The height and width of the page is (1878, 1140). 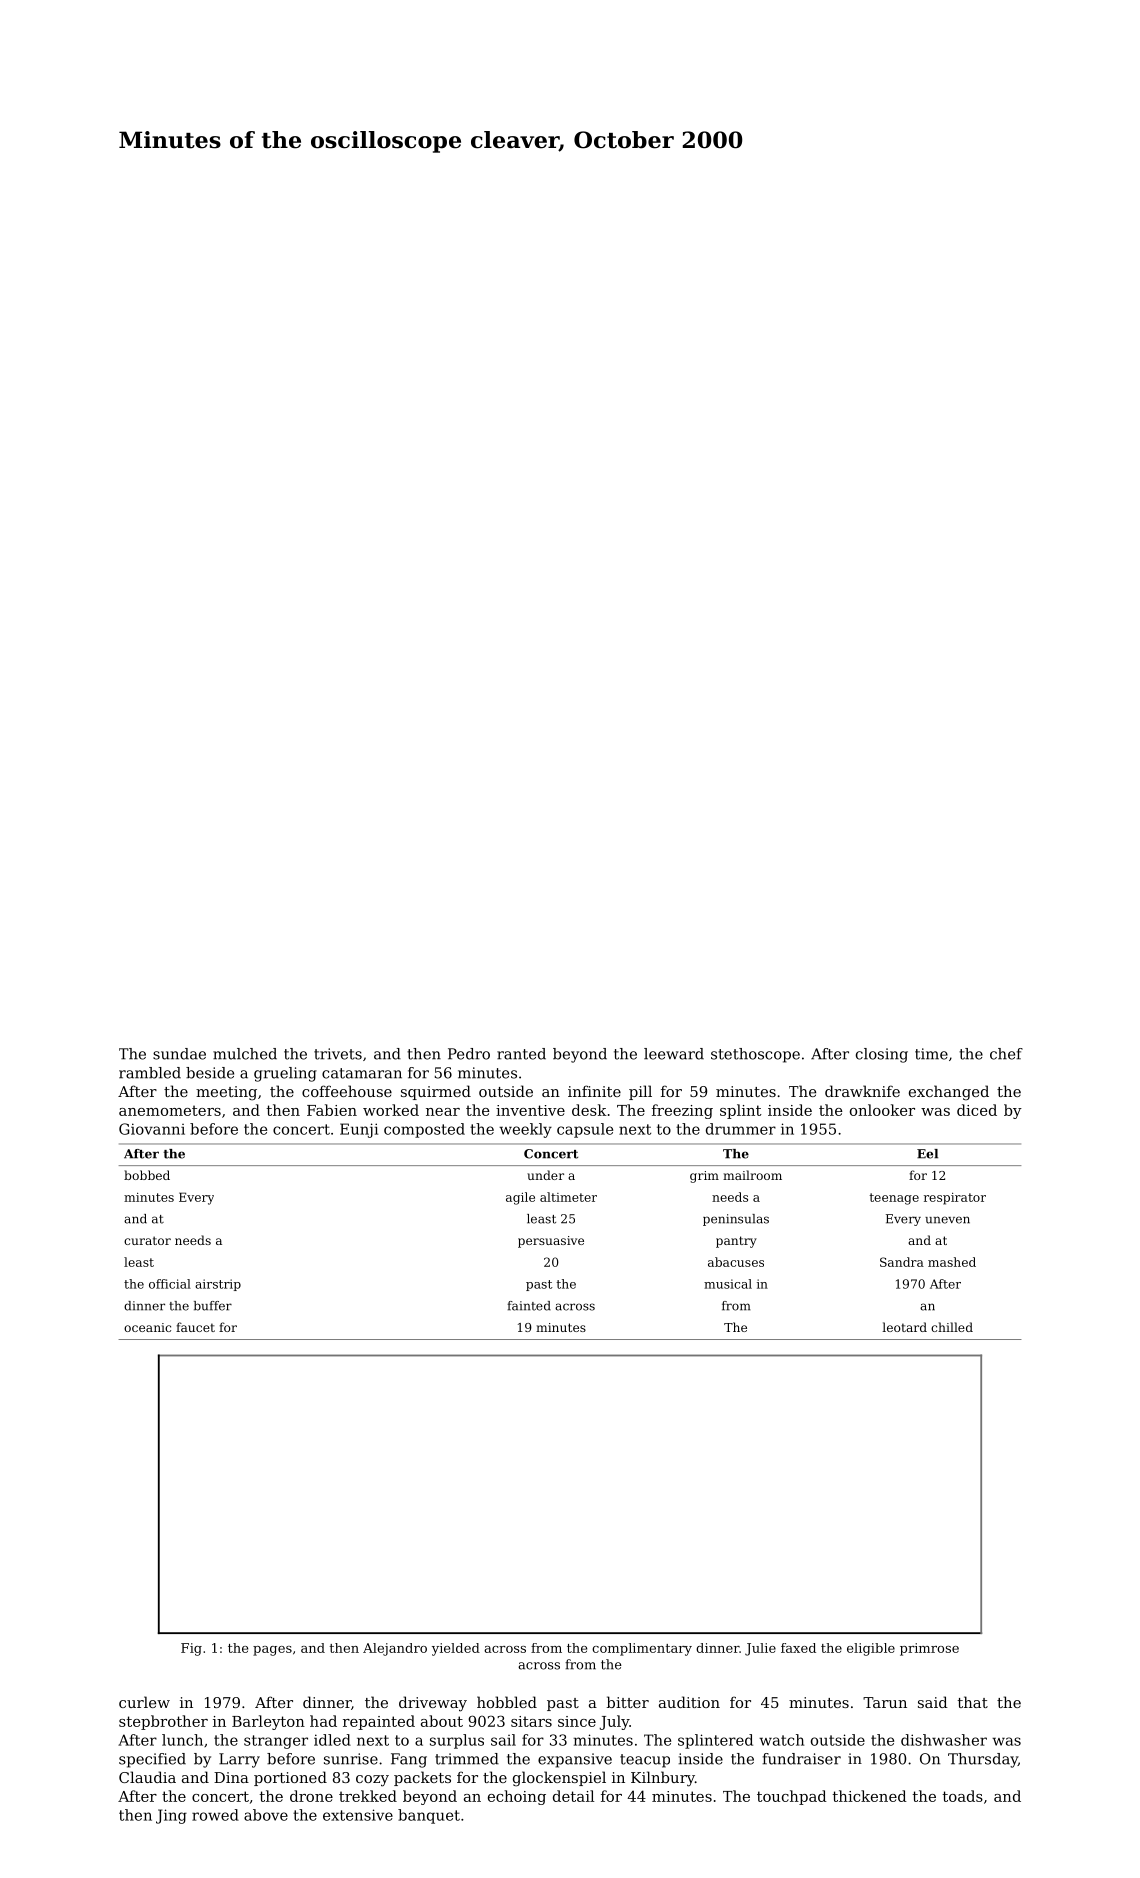 What do you see at coordinates (144, 1702) in the page?
I see `curlew` at bounding box center [144, 1702].
